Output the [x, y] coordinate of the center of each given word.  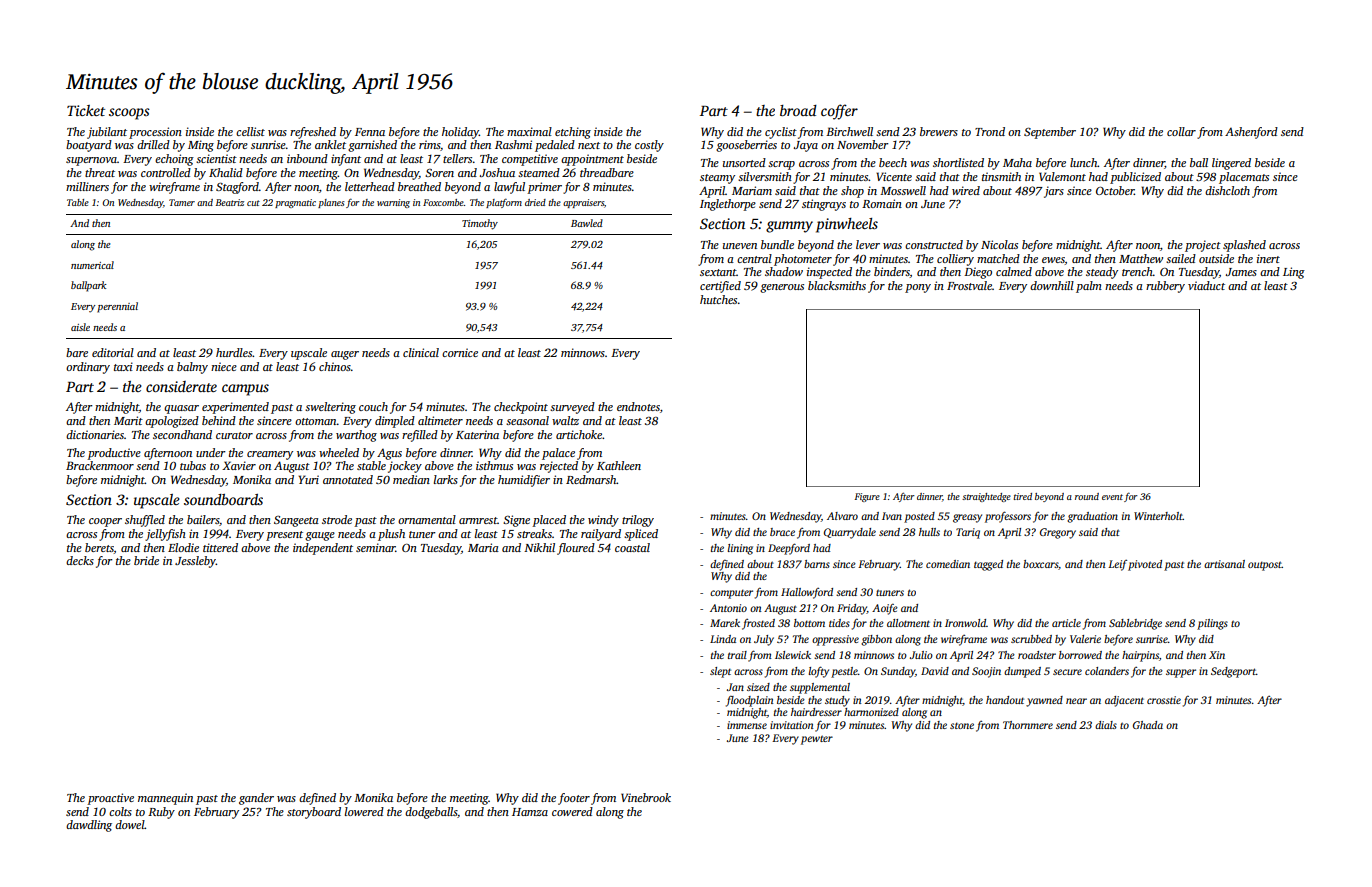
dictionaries [95, 434]
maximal [529, 131]
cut [253, 203]
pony [918, 288]
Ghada [1148, 725]
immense [747, 725]
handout [1005, 700]
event [1112, 497]
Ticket [86, 110]
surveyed [572, 408]
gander [256, 799]
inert [1268, 258]
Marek [725, 623]
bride [146, 560]
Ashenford [1251, 133]
